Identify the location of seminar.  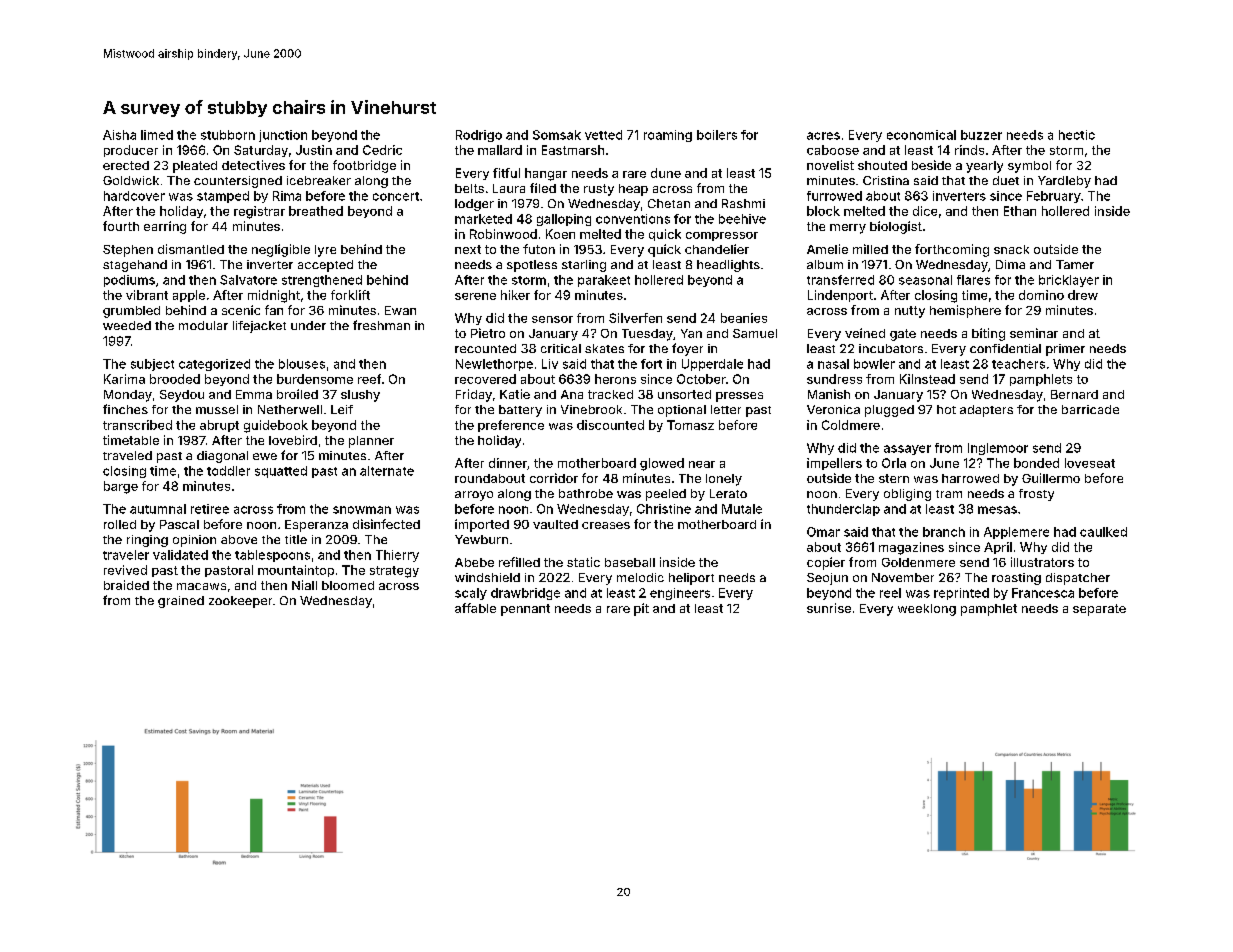
(1034, 333).
